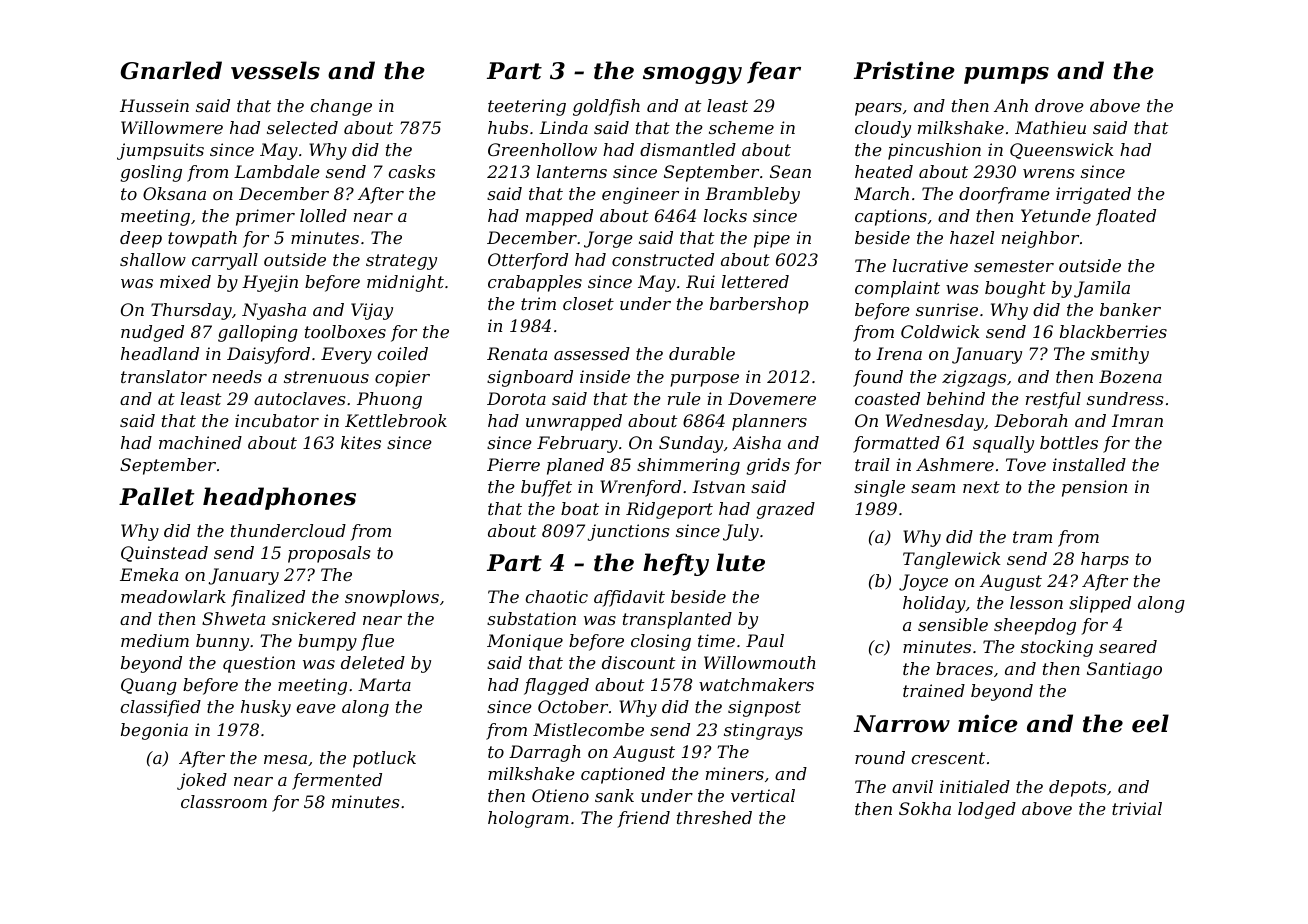 The height and width of the image is (924, 1308). What do you see at coordinates (988, 723) in the image?
I see `mice` at bounding box center [988, 723].
